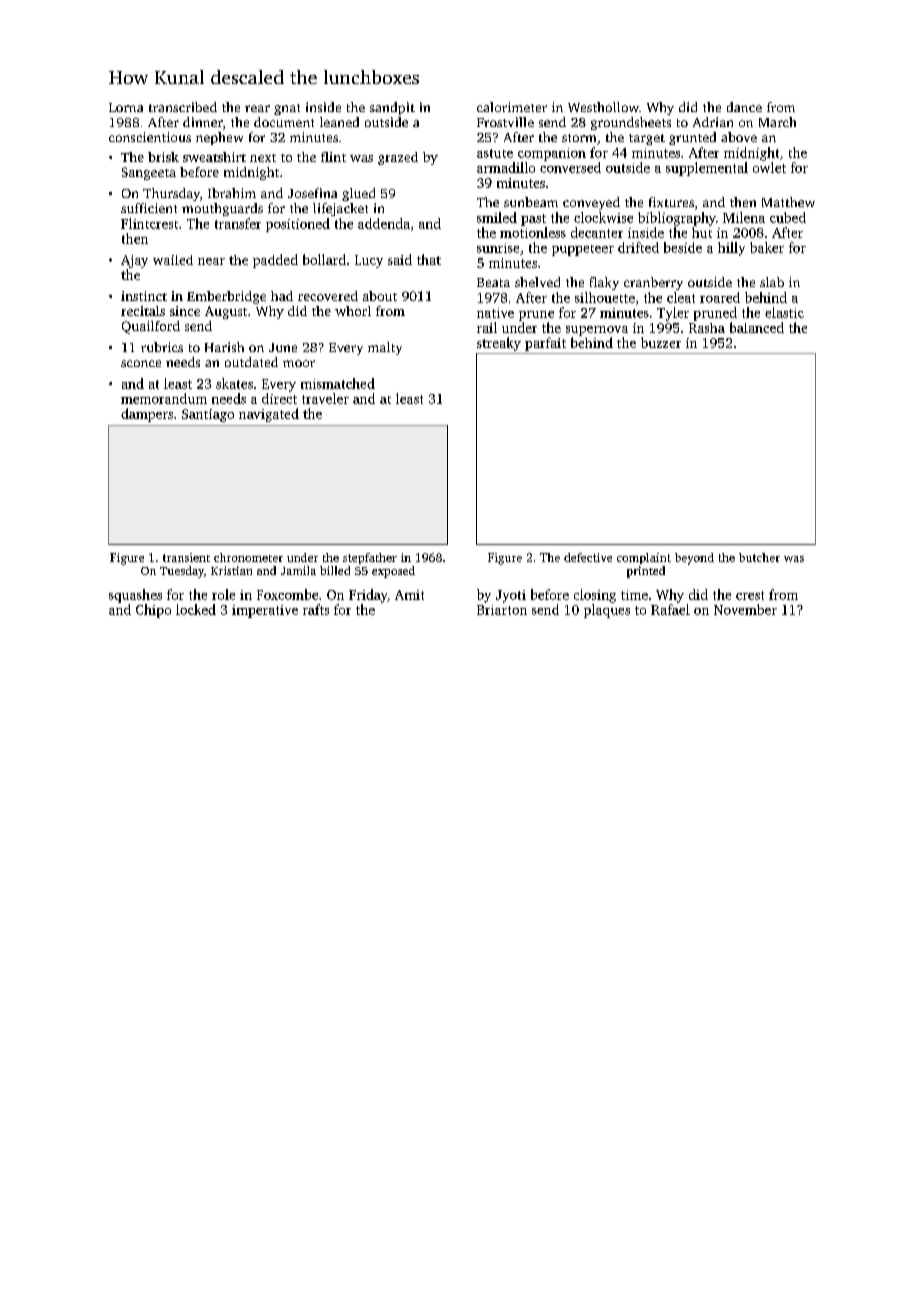 This image has width=924, height=1308. What do you see at coordinates (588, 557) in the image?
I see `defective` at bounding box center [588, 557].
